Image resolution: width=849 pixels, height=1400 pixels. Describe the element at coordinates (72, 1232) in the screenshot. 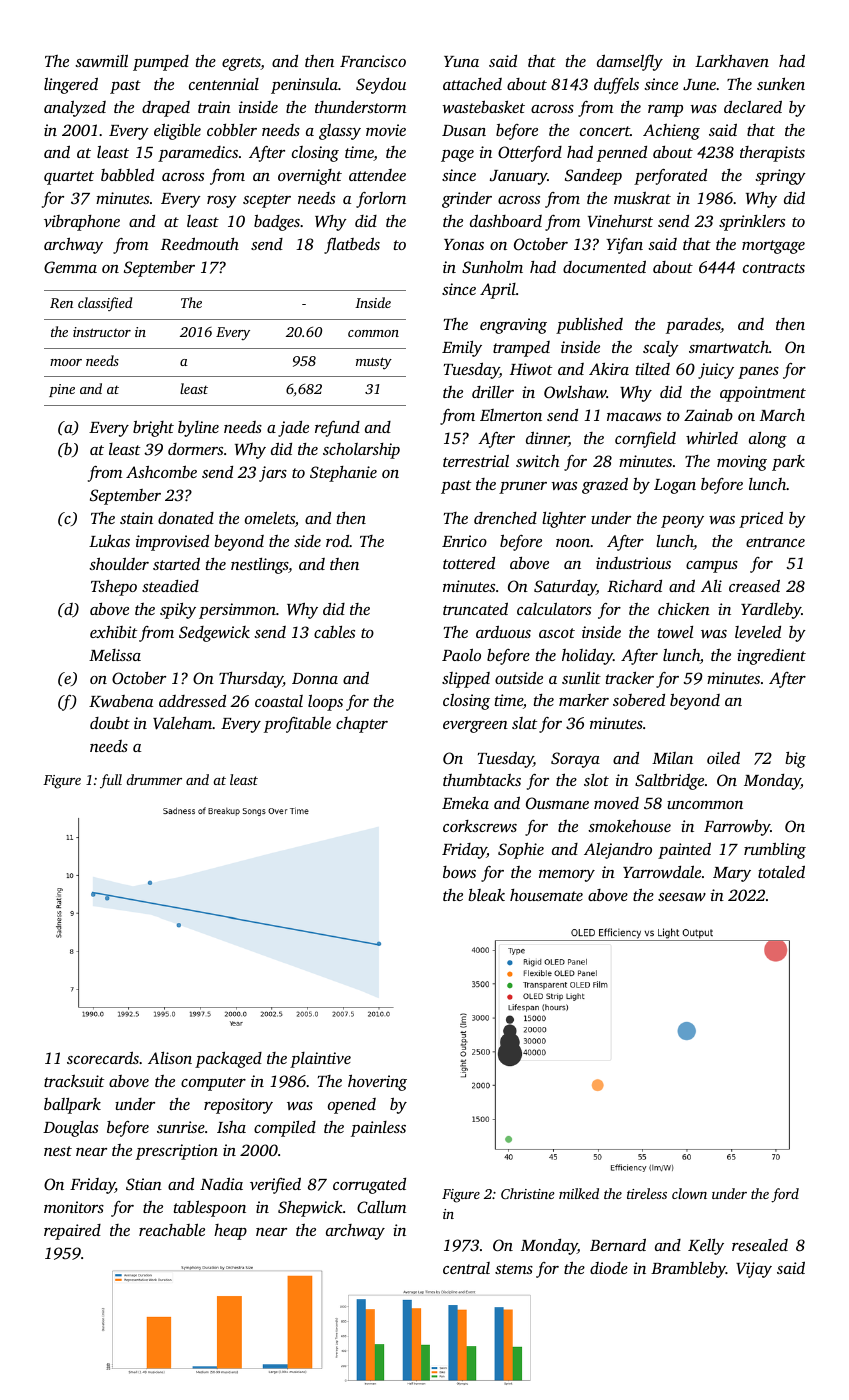

I see `repaired` at that location.
